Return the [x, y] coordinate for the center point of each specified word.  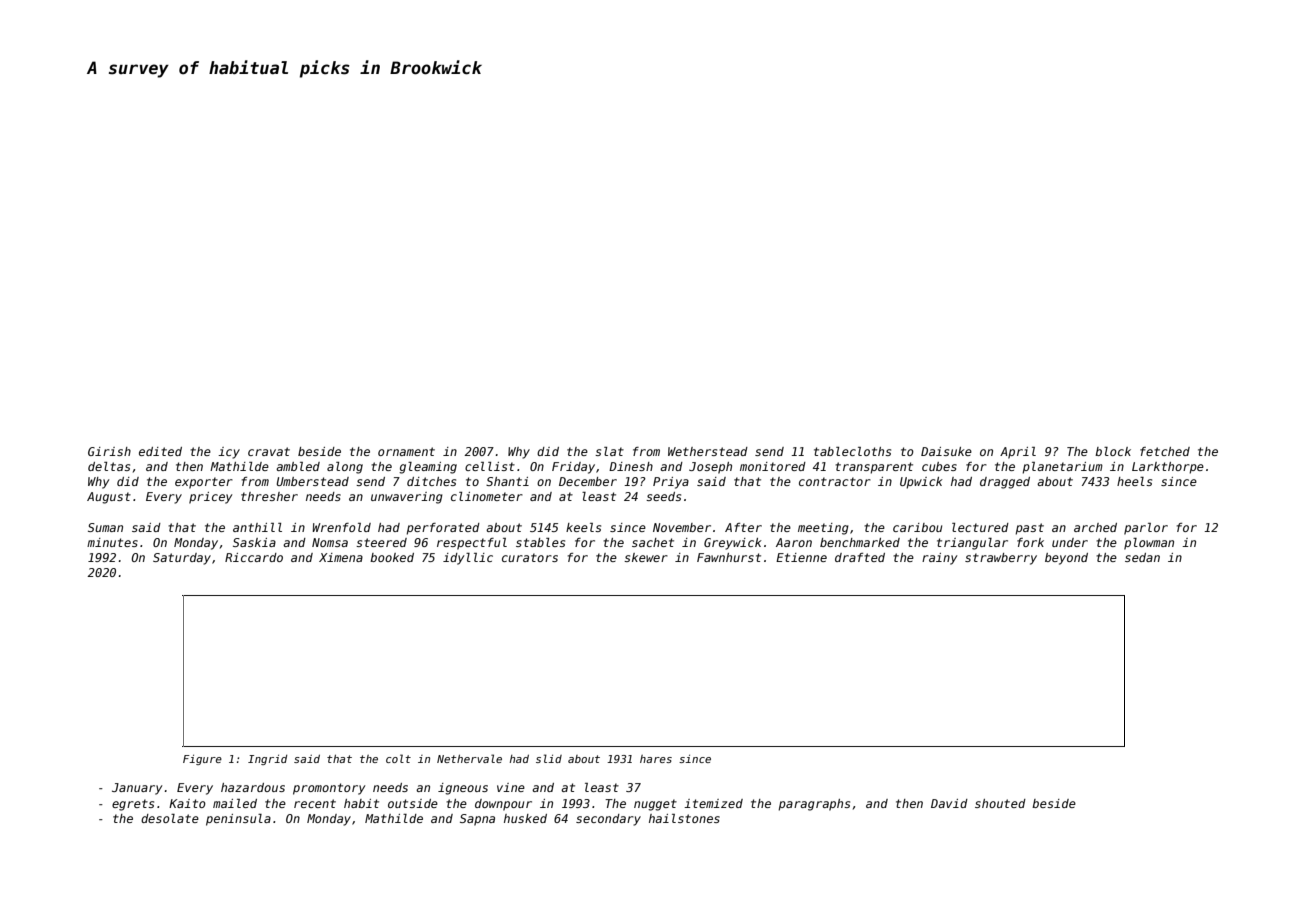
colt [398, 758]
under [1070, 542]
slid [549, 758]
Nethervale [469, 758]
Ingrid [268, 760]
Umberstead [312, 481]
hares [656, 759]
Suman [105, 527]
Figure [202, 760]
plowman [1149, 544]
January [137, 789]
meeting [823, 529]
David [949, 803]
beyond [1066, 559]
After [743, 527]
